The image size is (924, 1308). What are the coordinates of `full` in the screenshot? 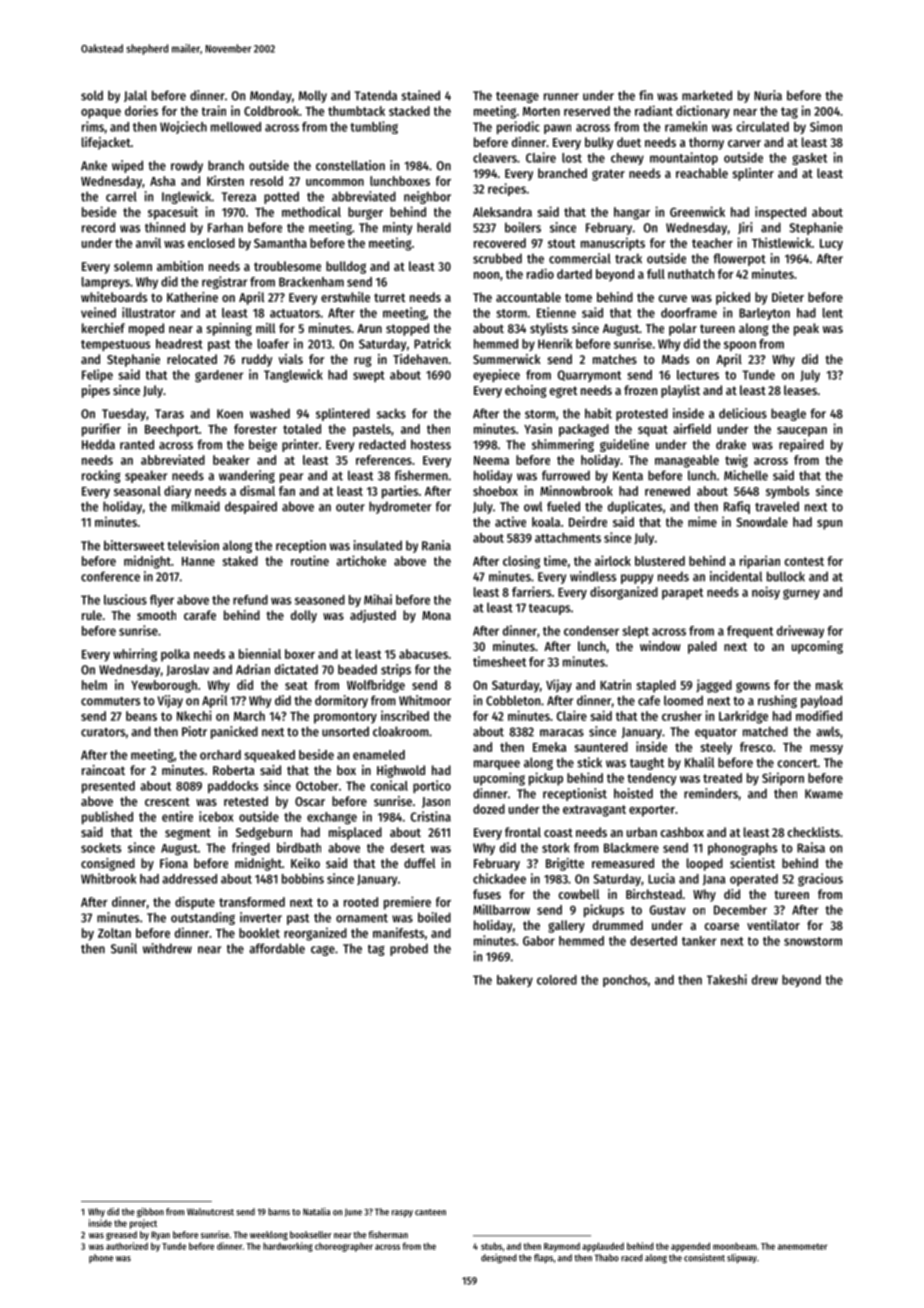 It's located at (656, 274).
